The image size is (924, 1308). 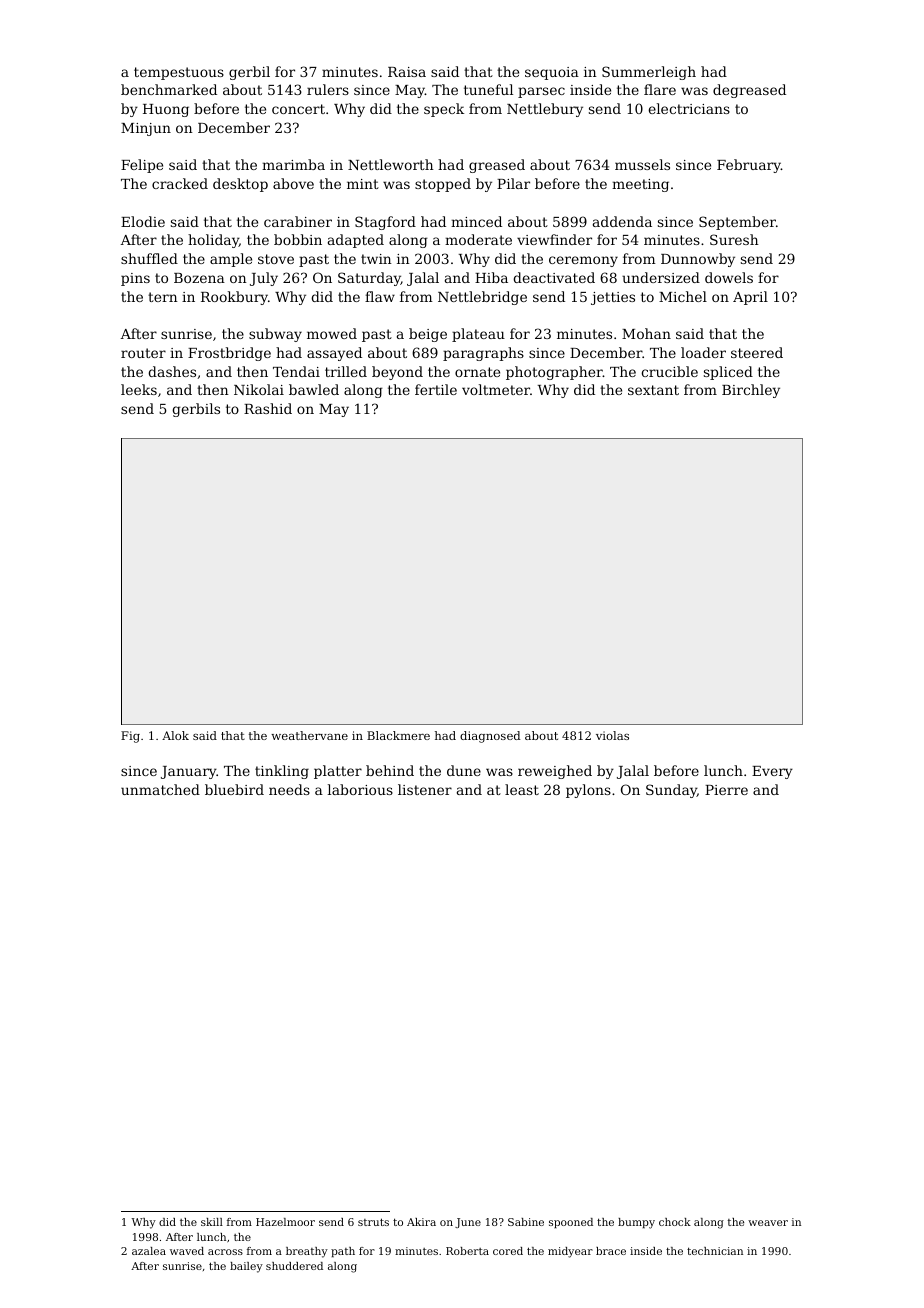 What do you see at coordinates (294, 1266) in the page?
I see `shuddered` at bounding box center [294, 1266].
